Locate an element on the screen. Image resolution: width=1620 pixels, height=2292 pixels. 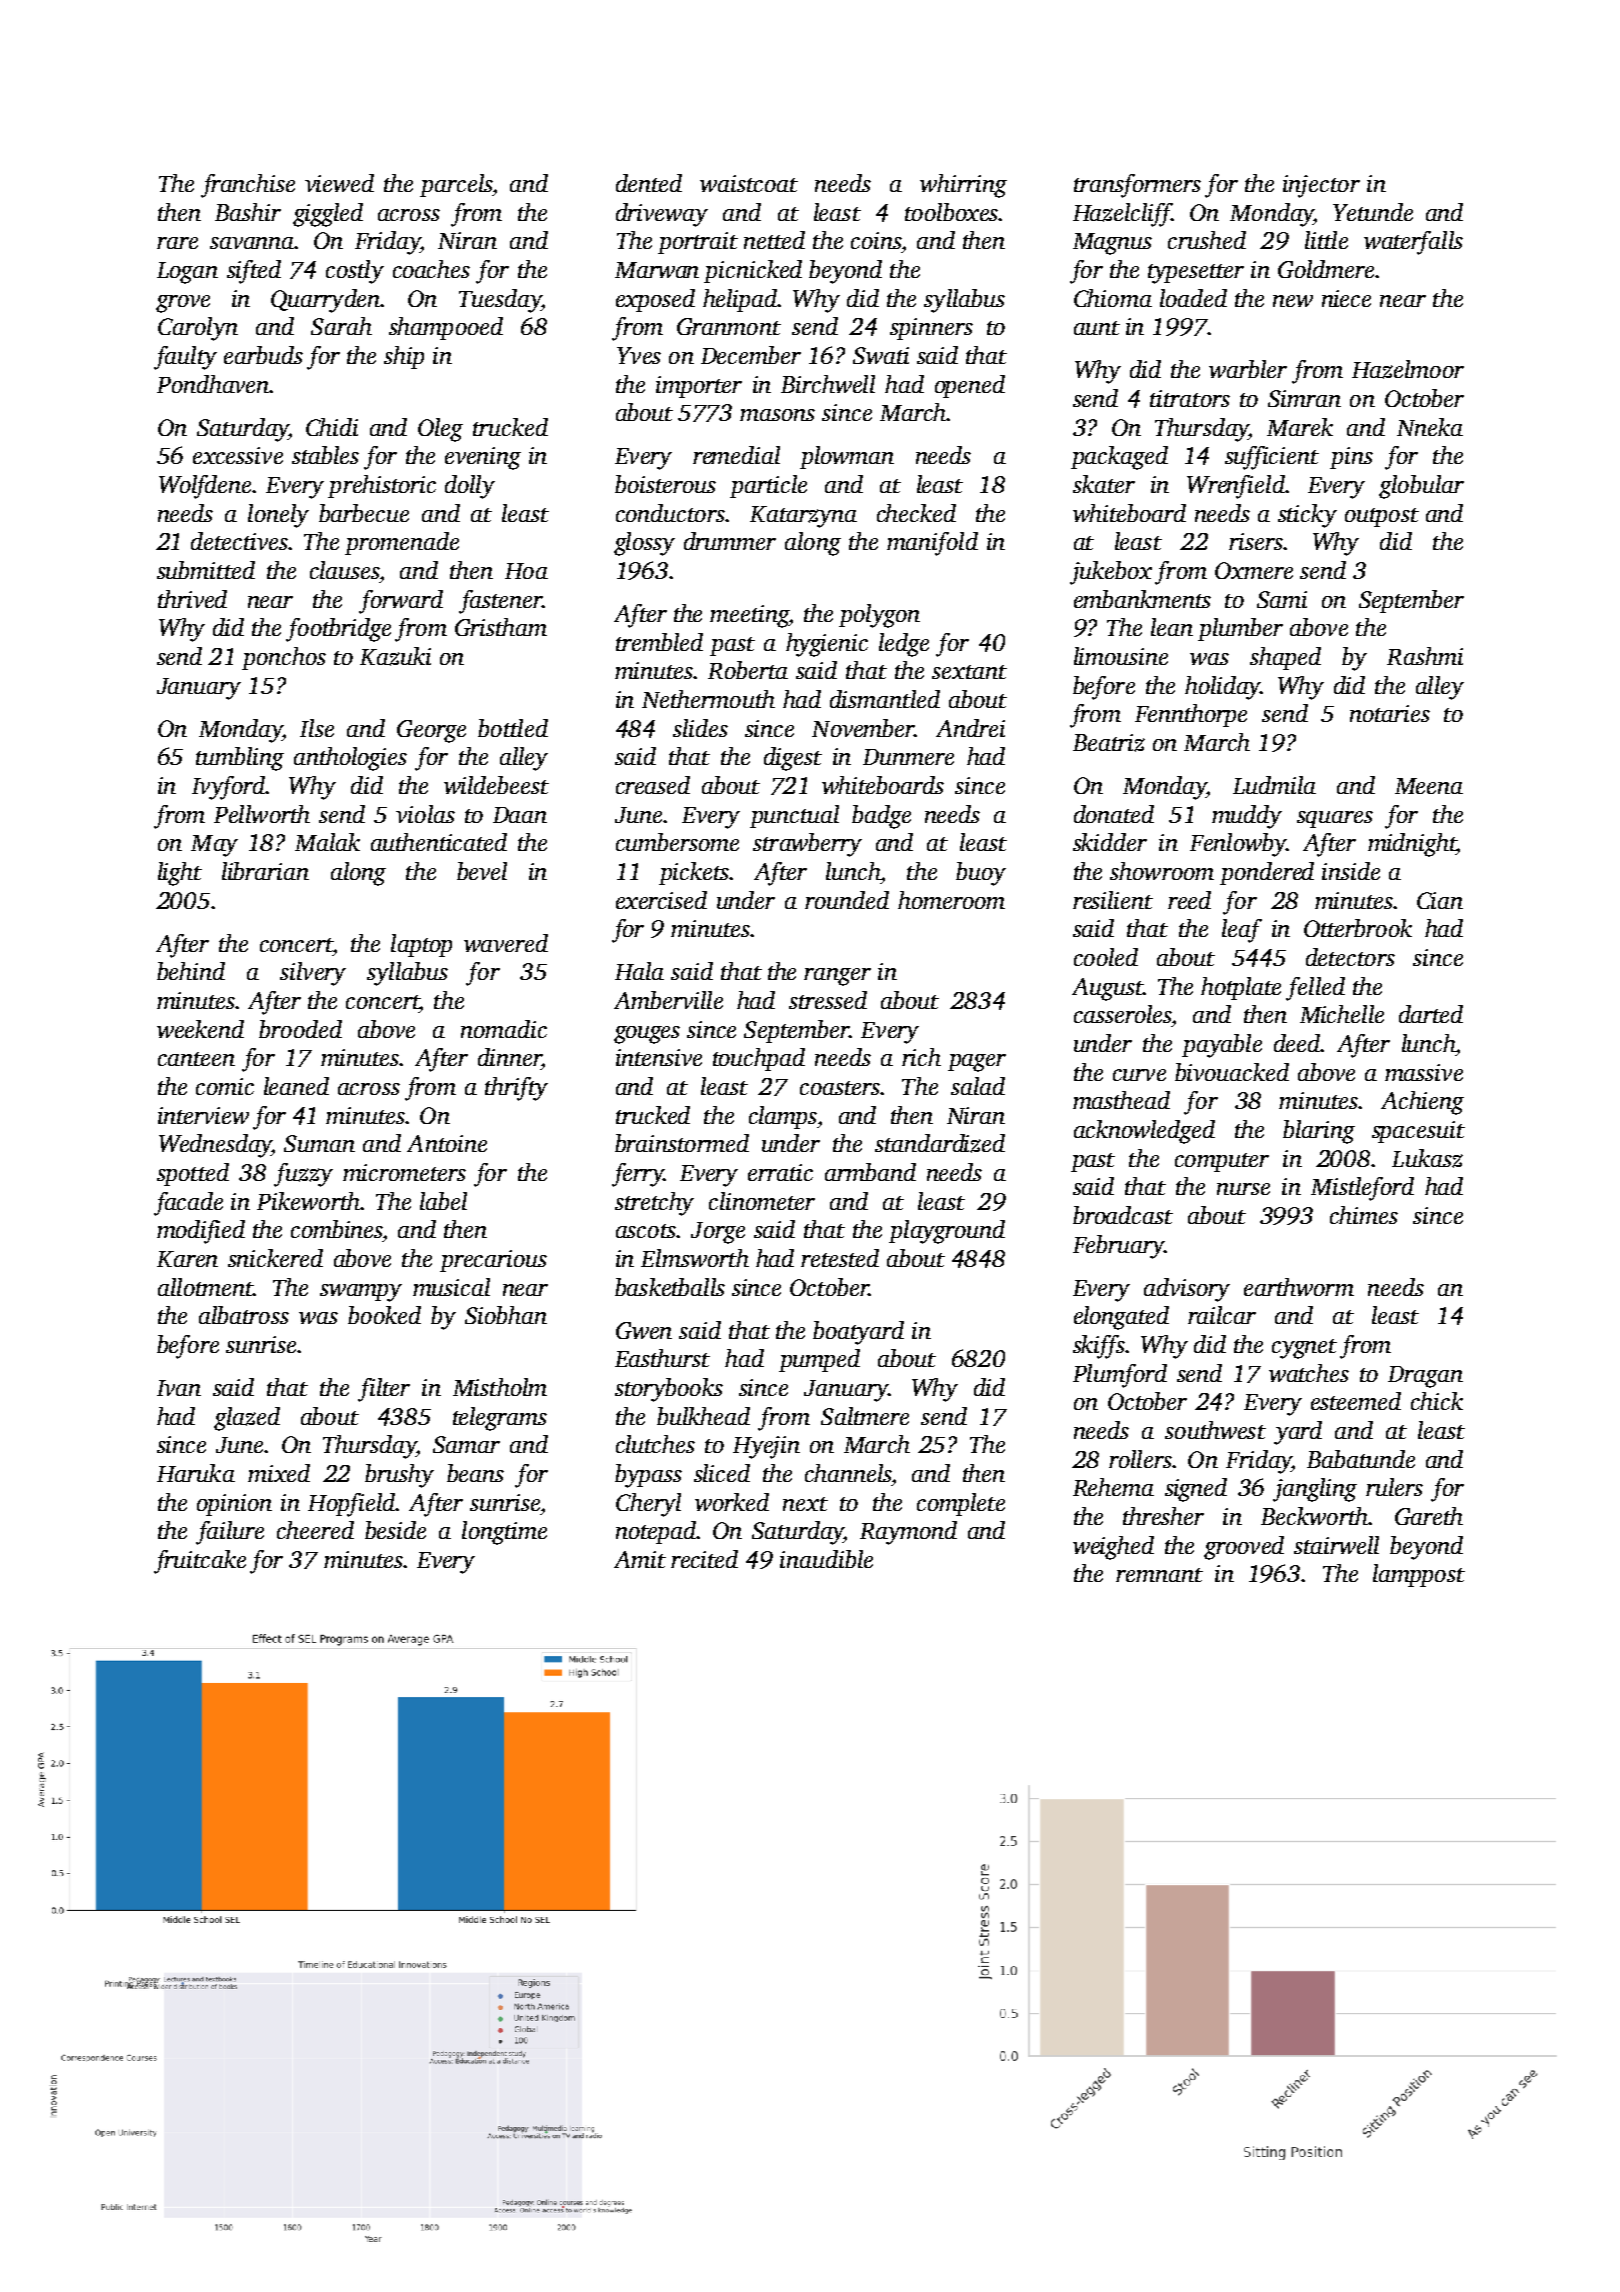
transformers is located at coordinates (1137, 186).
